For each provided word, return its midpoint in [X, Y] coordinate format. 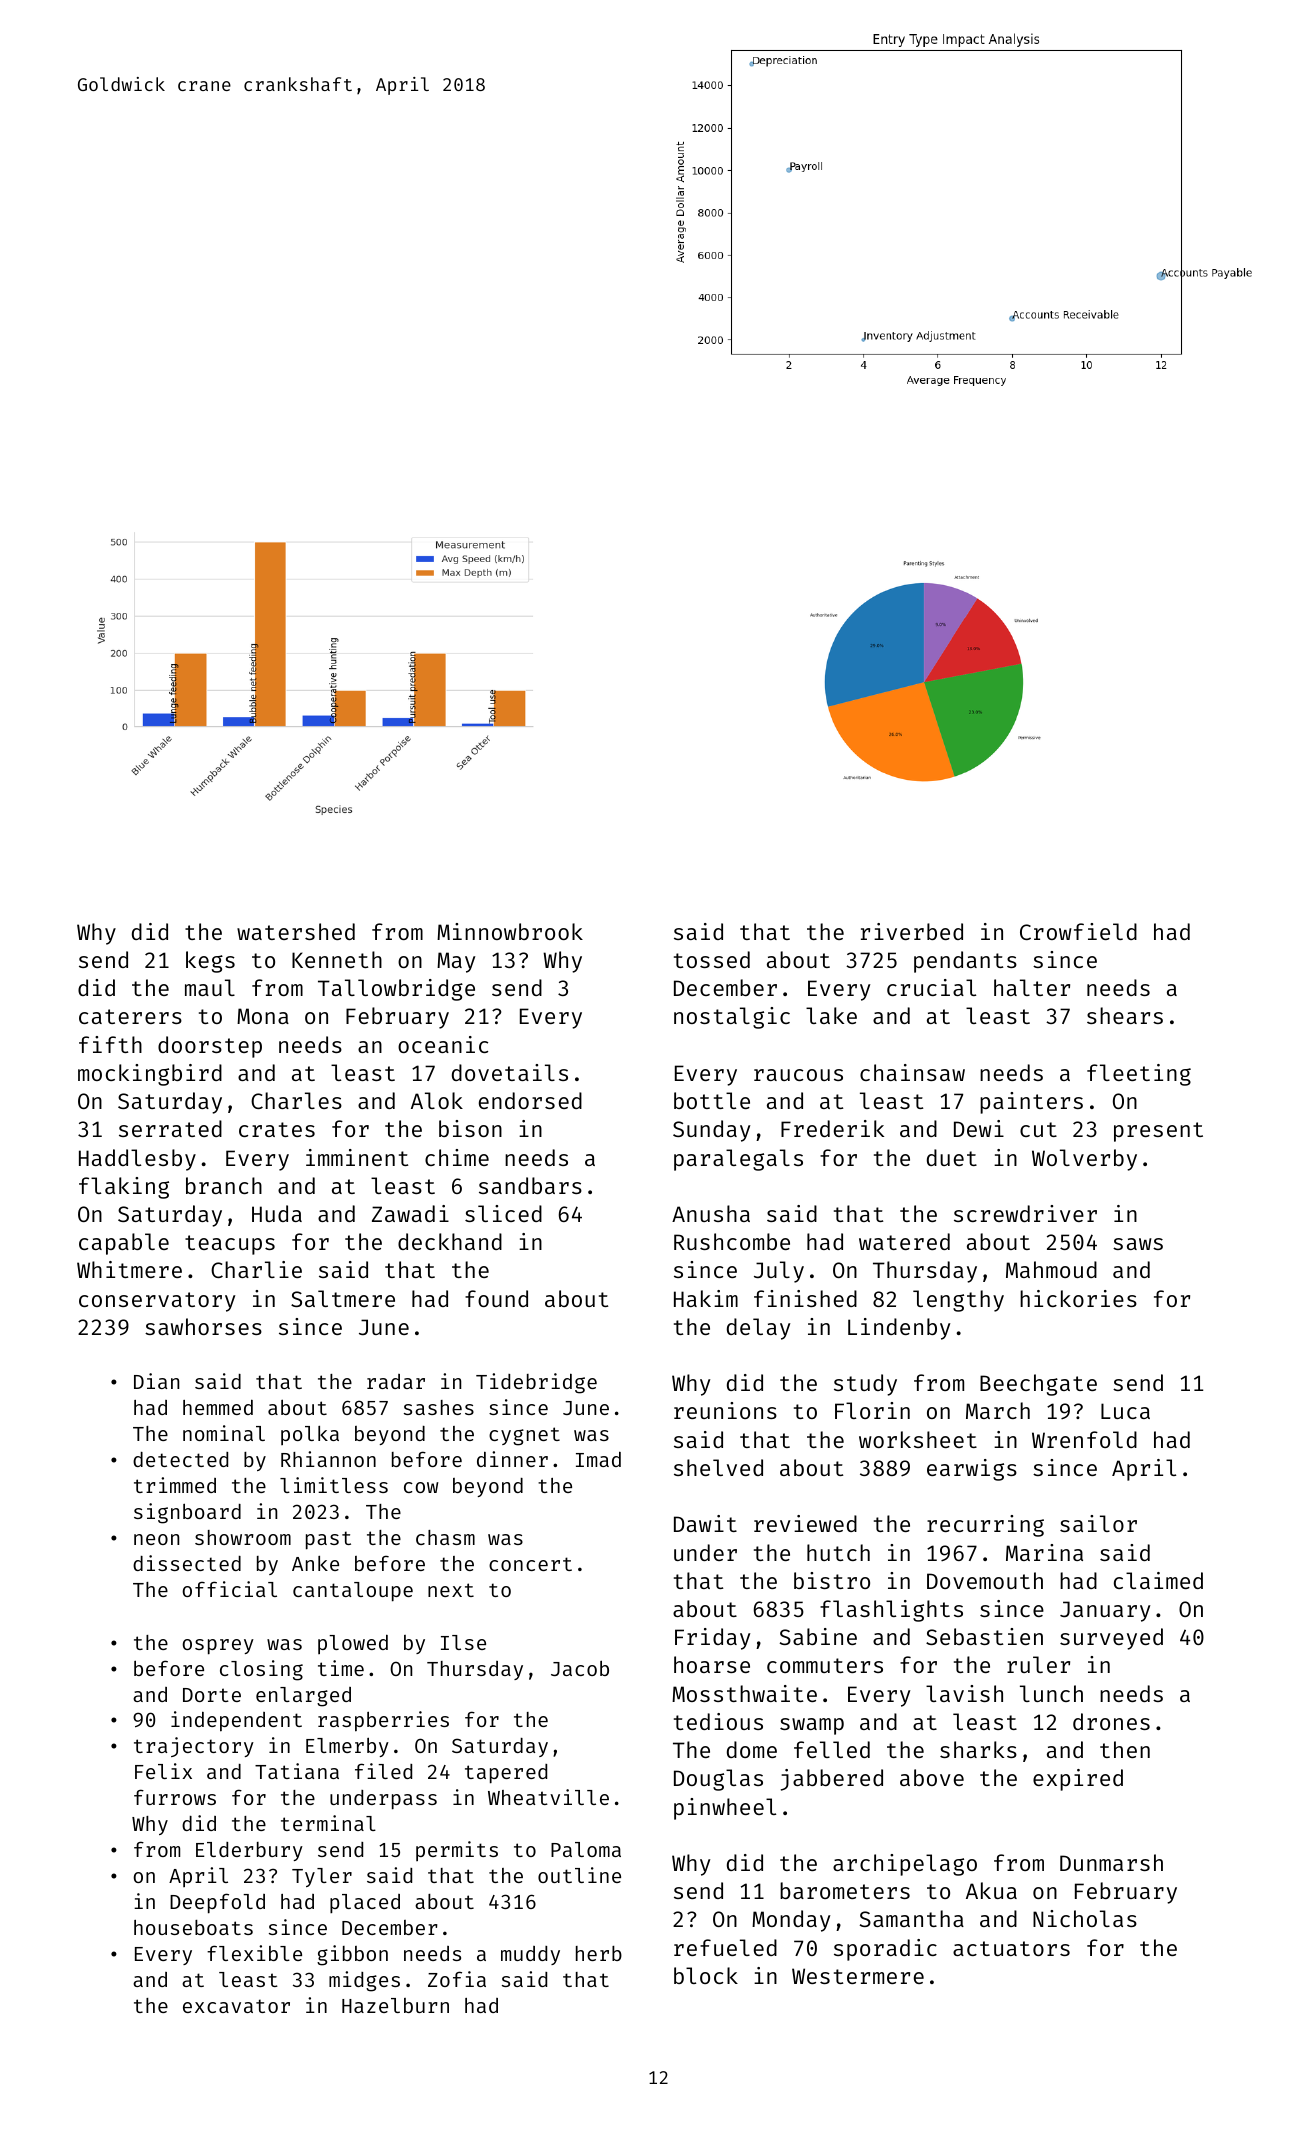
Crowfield [1078, 931]
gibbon [352, 1955]
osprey [218, 1647]
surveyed [1111, 1639]
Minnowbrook [510, 931]
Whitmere [129, 1269]
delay [758, 1329]
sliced [503, 1213]
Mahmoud [1051, 1269]
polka [310, 1435]
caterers [130, 1016]
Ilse [463, 1642]
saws [1138, 1244]
